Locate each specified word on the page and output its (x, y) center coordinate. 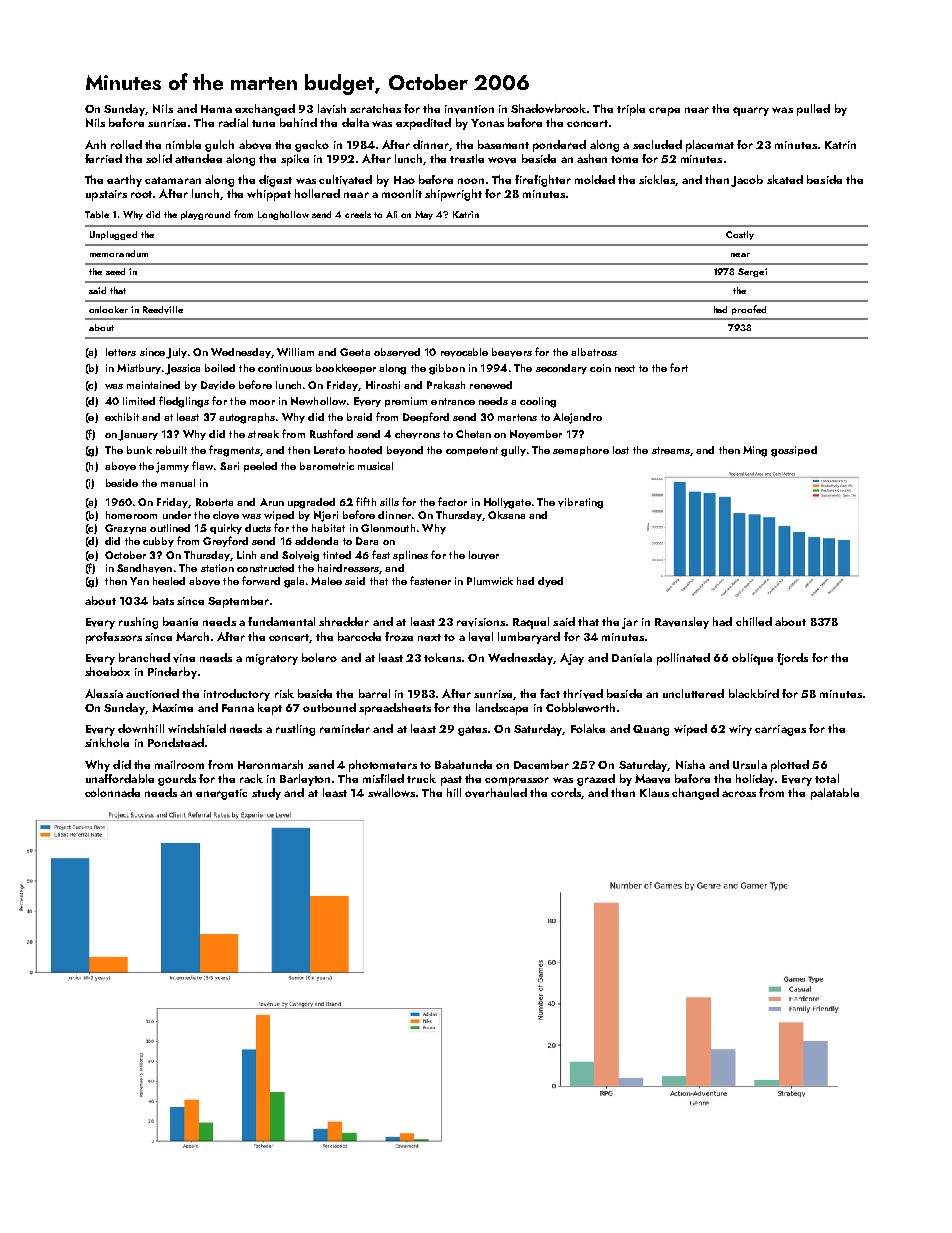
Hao (404, 180)
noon (471, 181)
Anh (95, 144)
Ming (755, 451)
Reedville (163, 310)
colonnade (112, 792)
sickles (657, 179)
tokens (442, 657)
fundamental (281, 621)
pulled (813, 110)
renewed (491, 385)
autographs (247, 418)
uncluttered (693, 693)
